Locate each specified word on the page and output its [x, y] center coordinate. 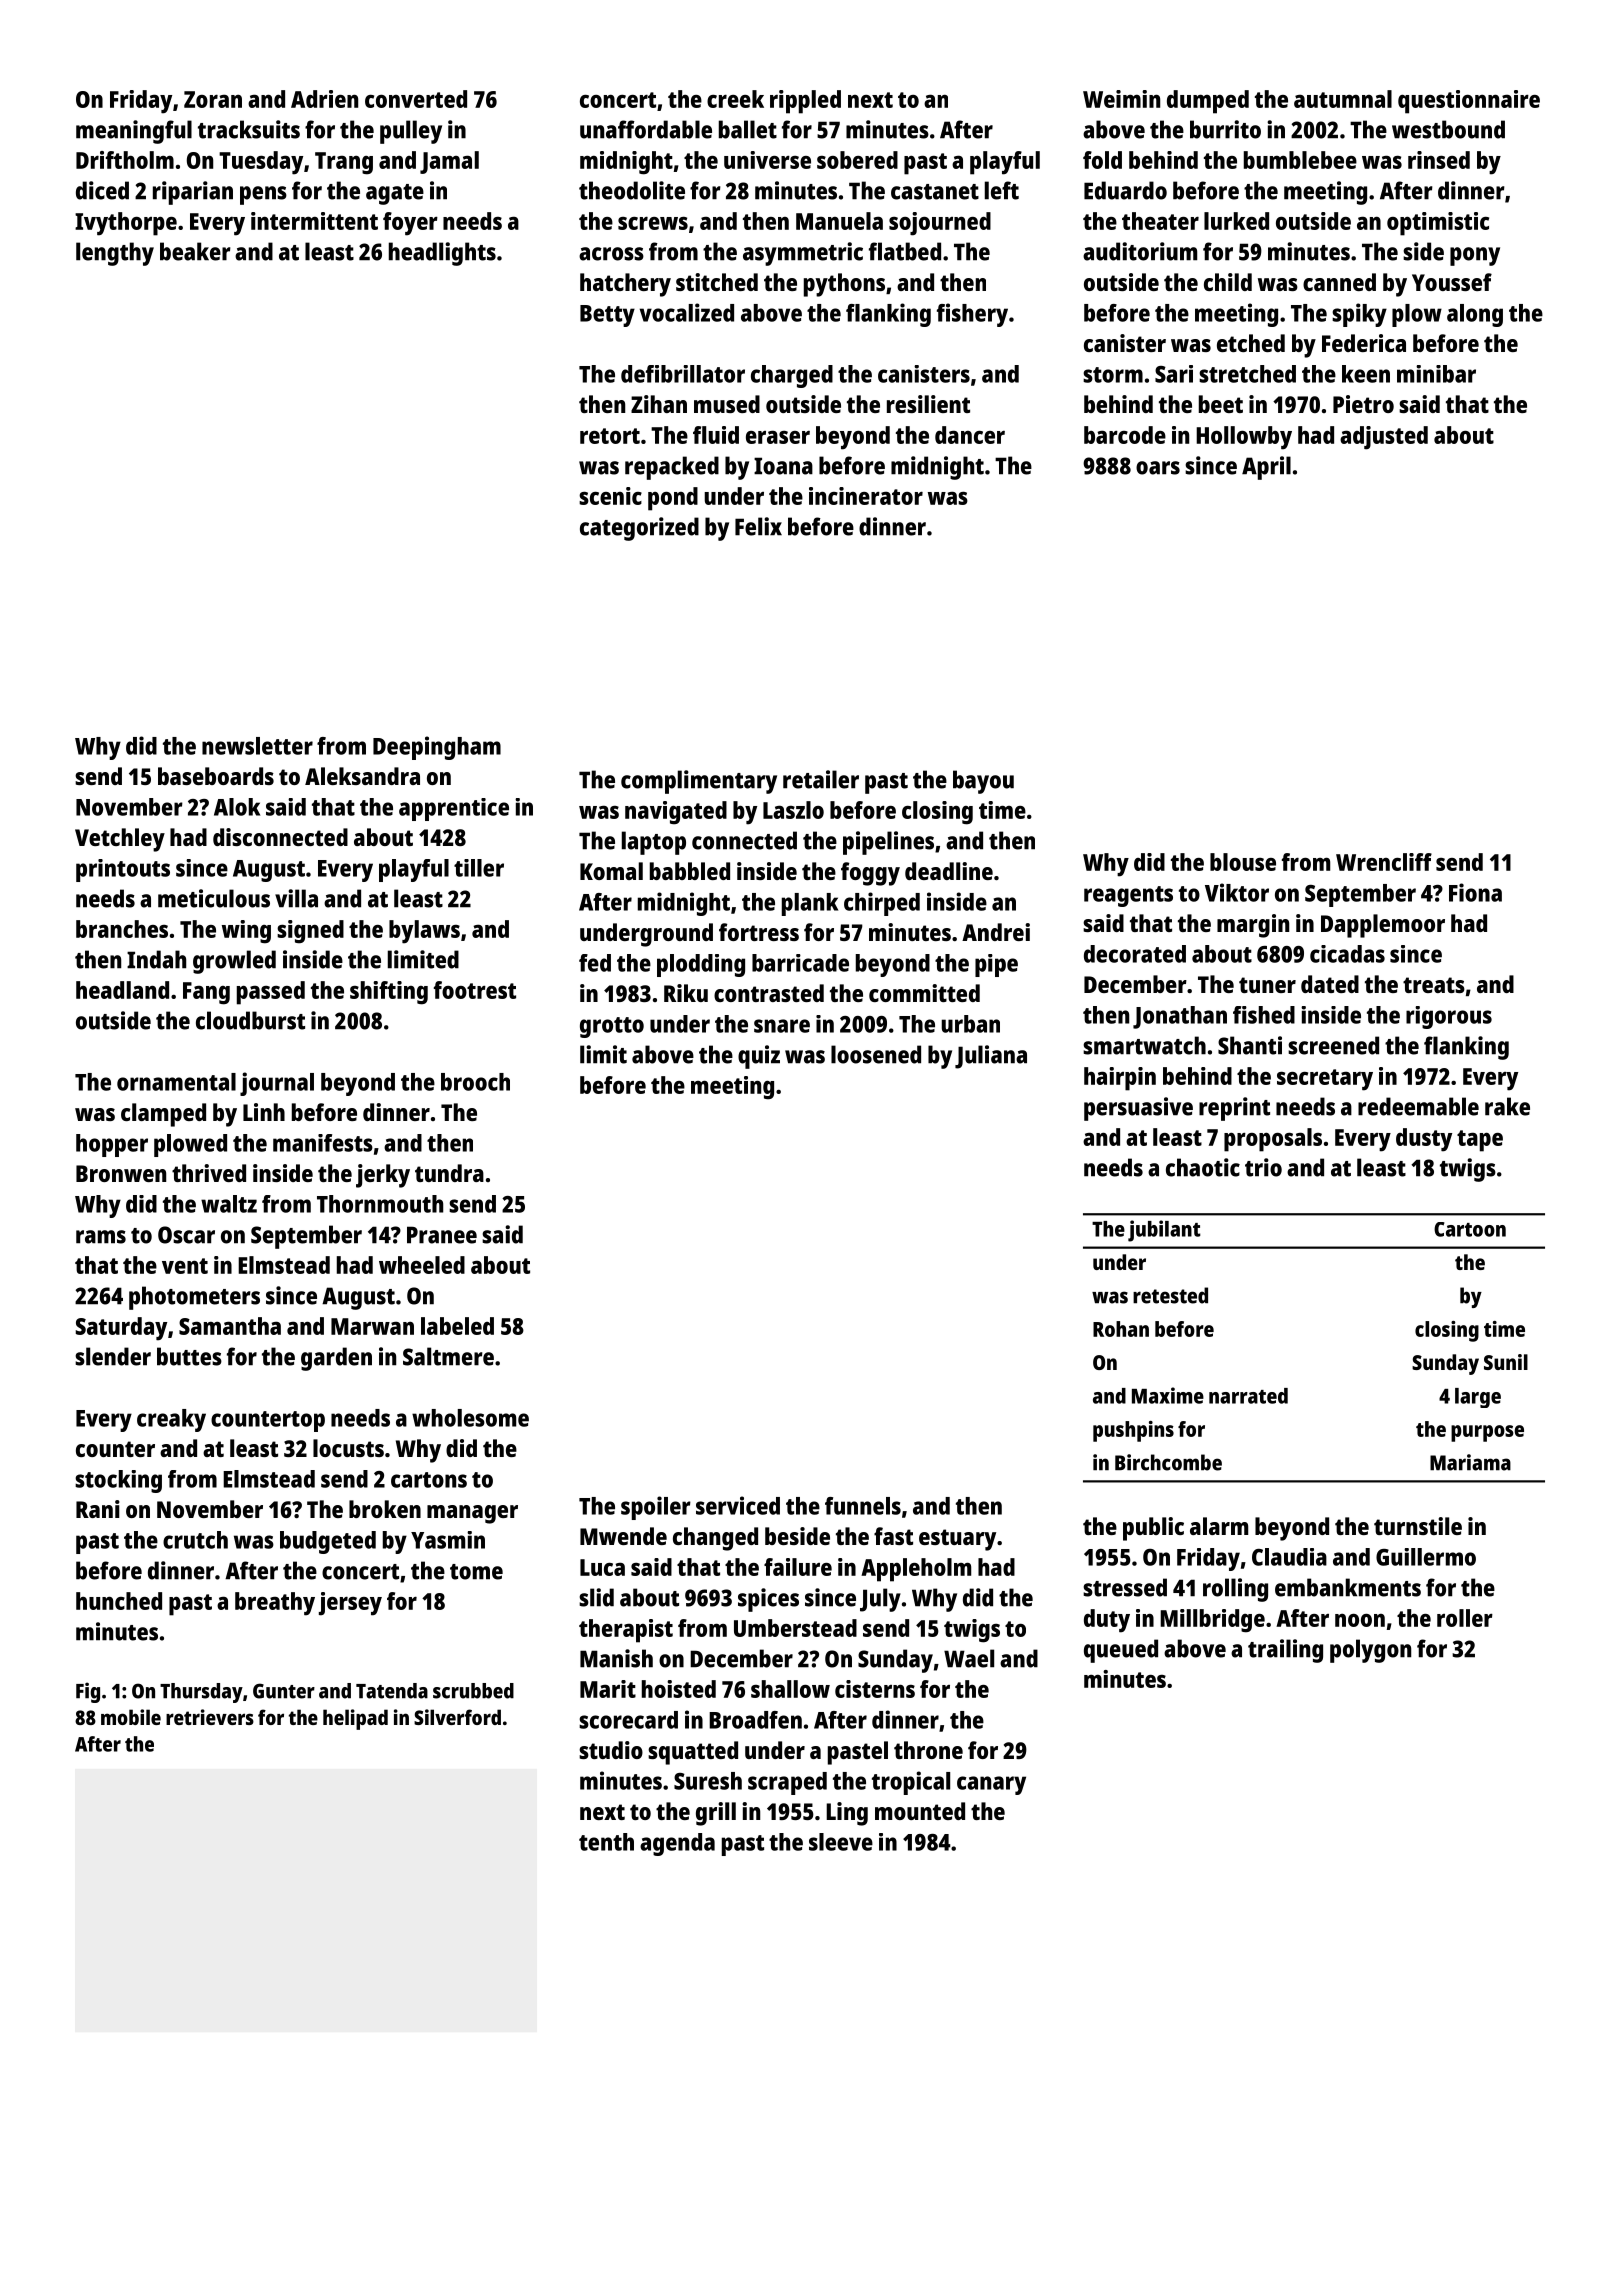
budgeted [328, 1542]
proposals [1273, 1140]
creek [735, 99]
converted [416, 99]
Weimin [1121, 99]
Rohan [1121, 1329]
